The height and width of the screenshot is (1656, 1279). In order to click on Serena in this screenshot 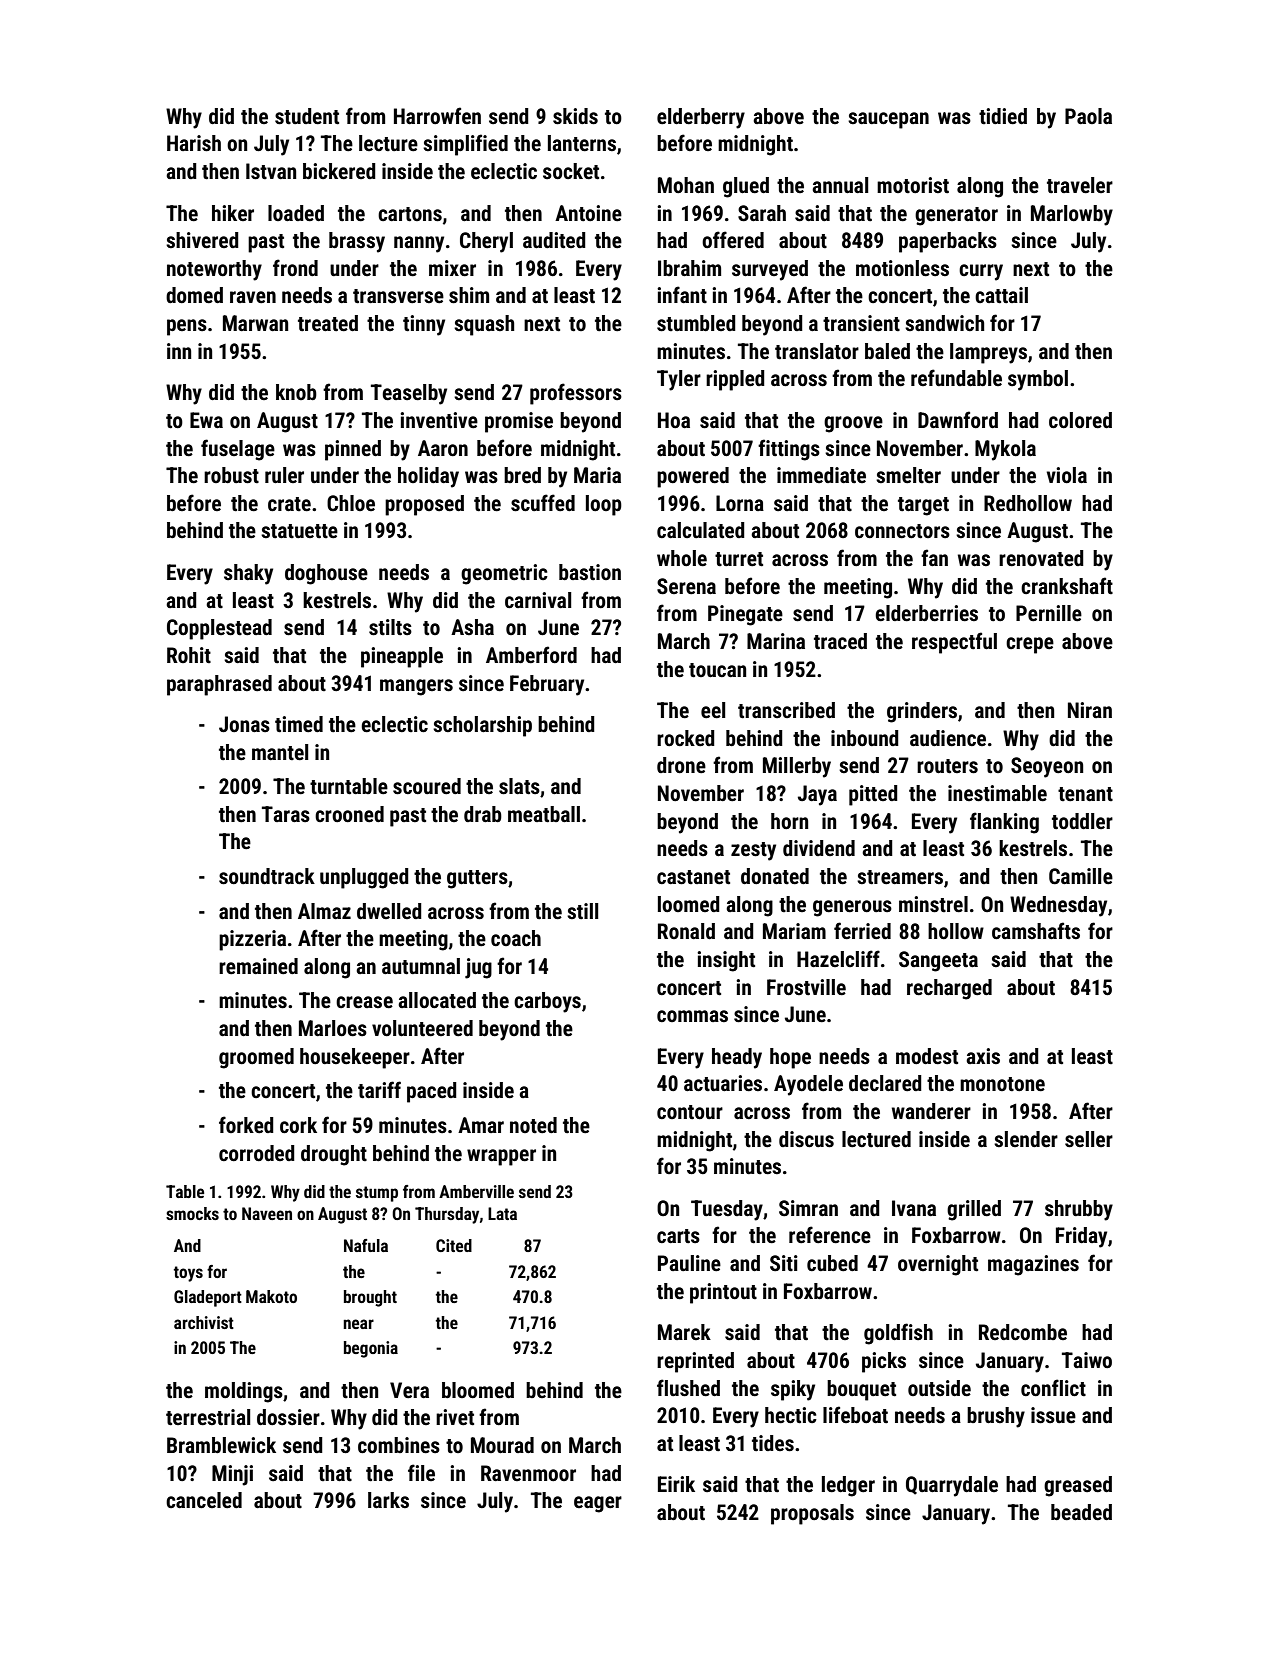, I will do `click(686, 586)`.
